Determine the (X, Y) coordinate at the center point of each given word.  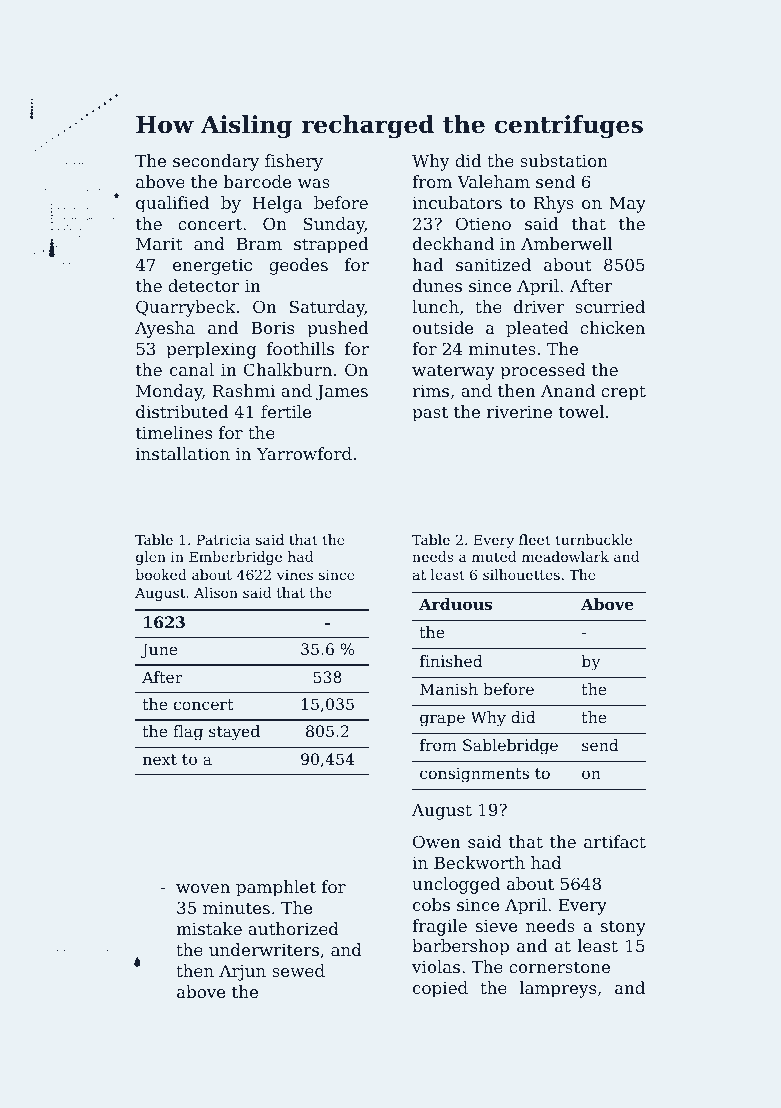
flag (188, 733)
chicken (612, 327)
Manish (449, 689)
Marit (159, 244)
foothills (300, 348)
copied (440, 989)
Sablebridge (510, 747)
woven (203, 888)
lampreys (558, 989)
